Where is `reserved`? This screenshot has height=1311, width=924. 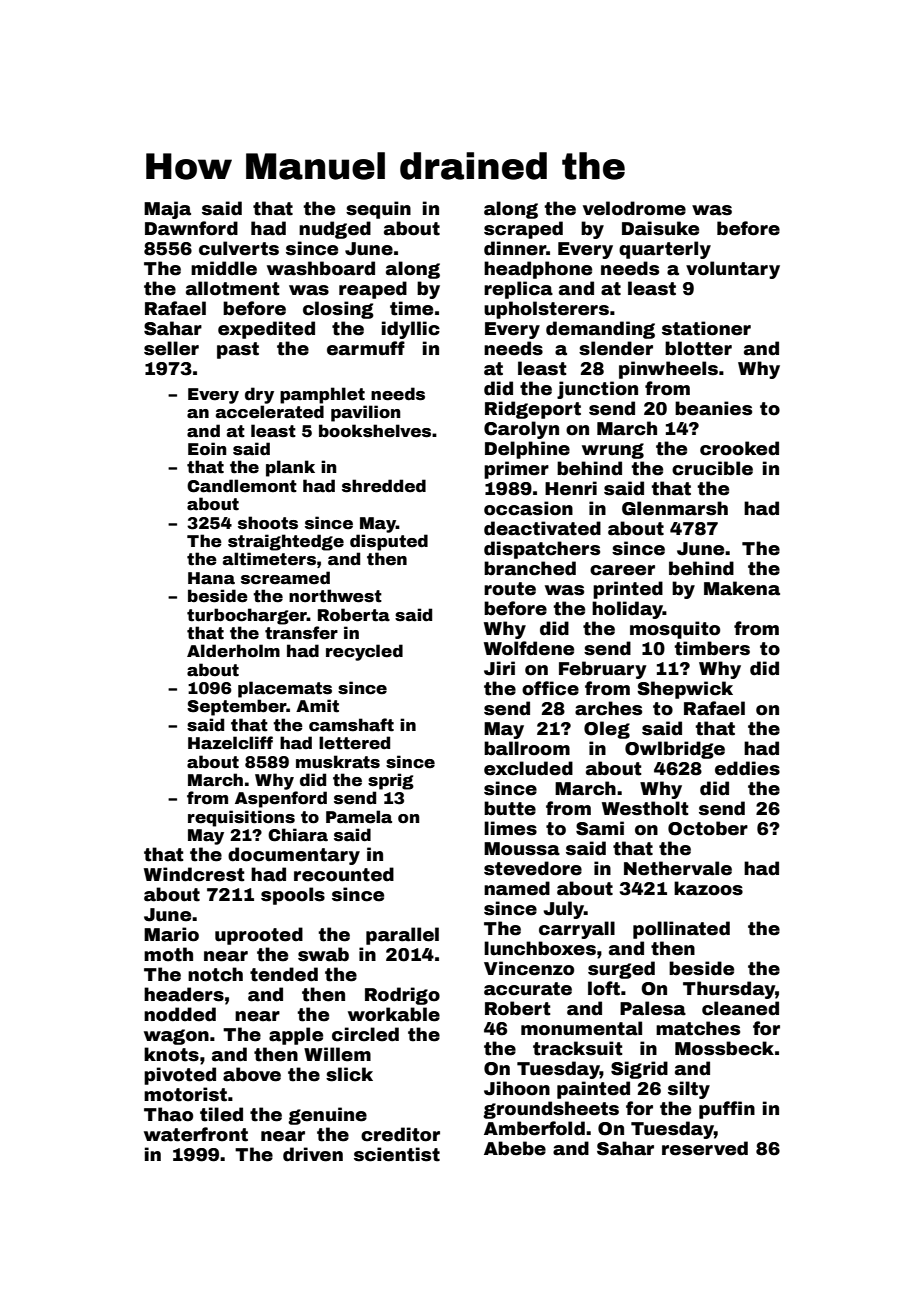
reserved is located at coordinates (705, 1148).
